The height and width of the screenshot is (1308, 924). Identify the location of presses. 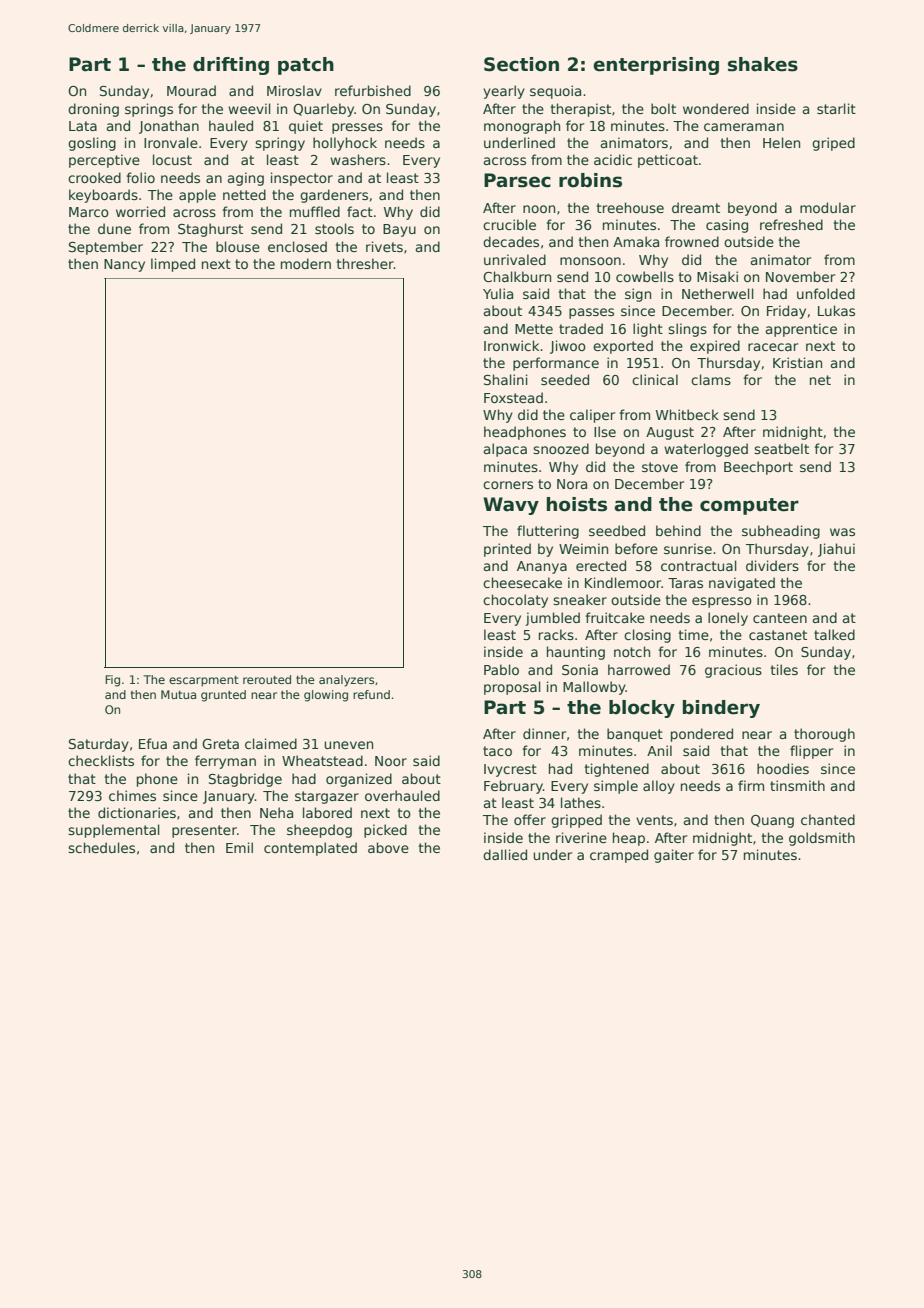
(357, 128).
